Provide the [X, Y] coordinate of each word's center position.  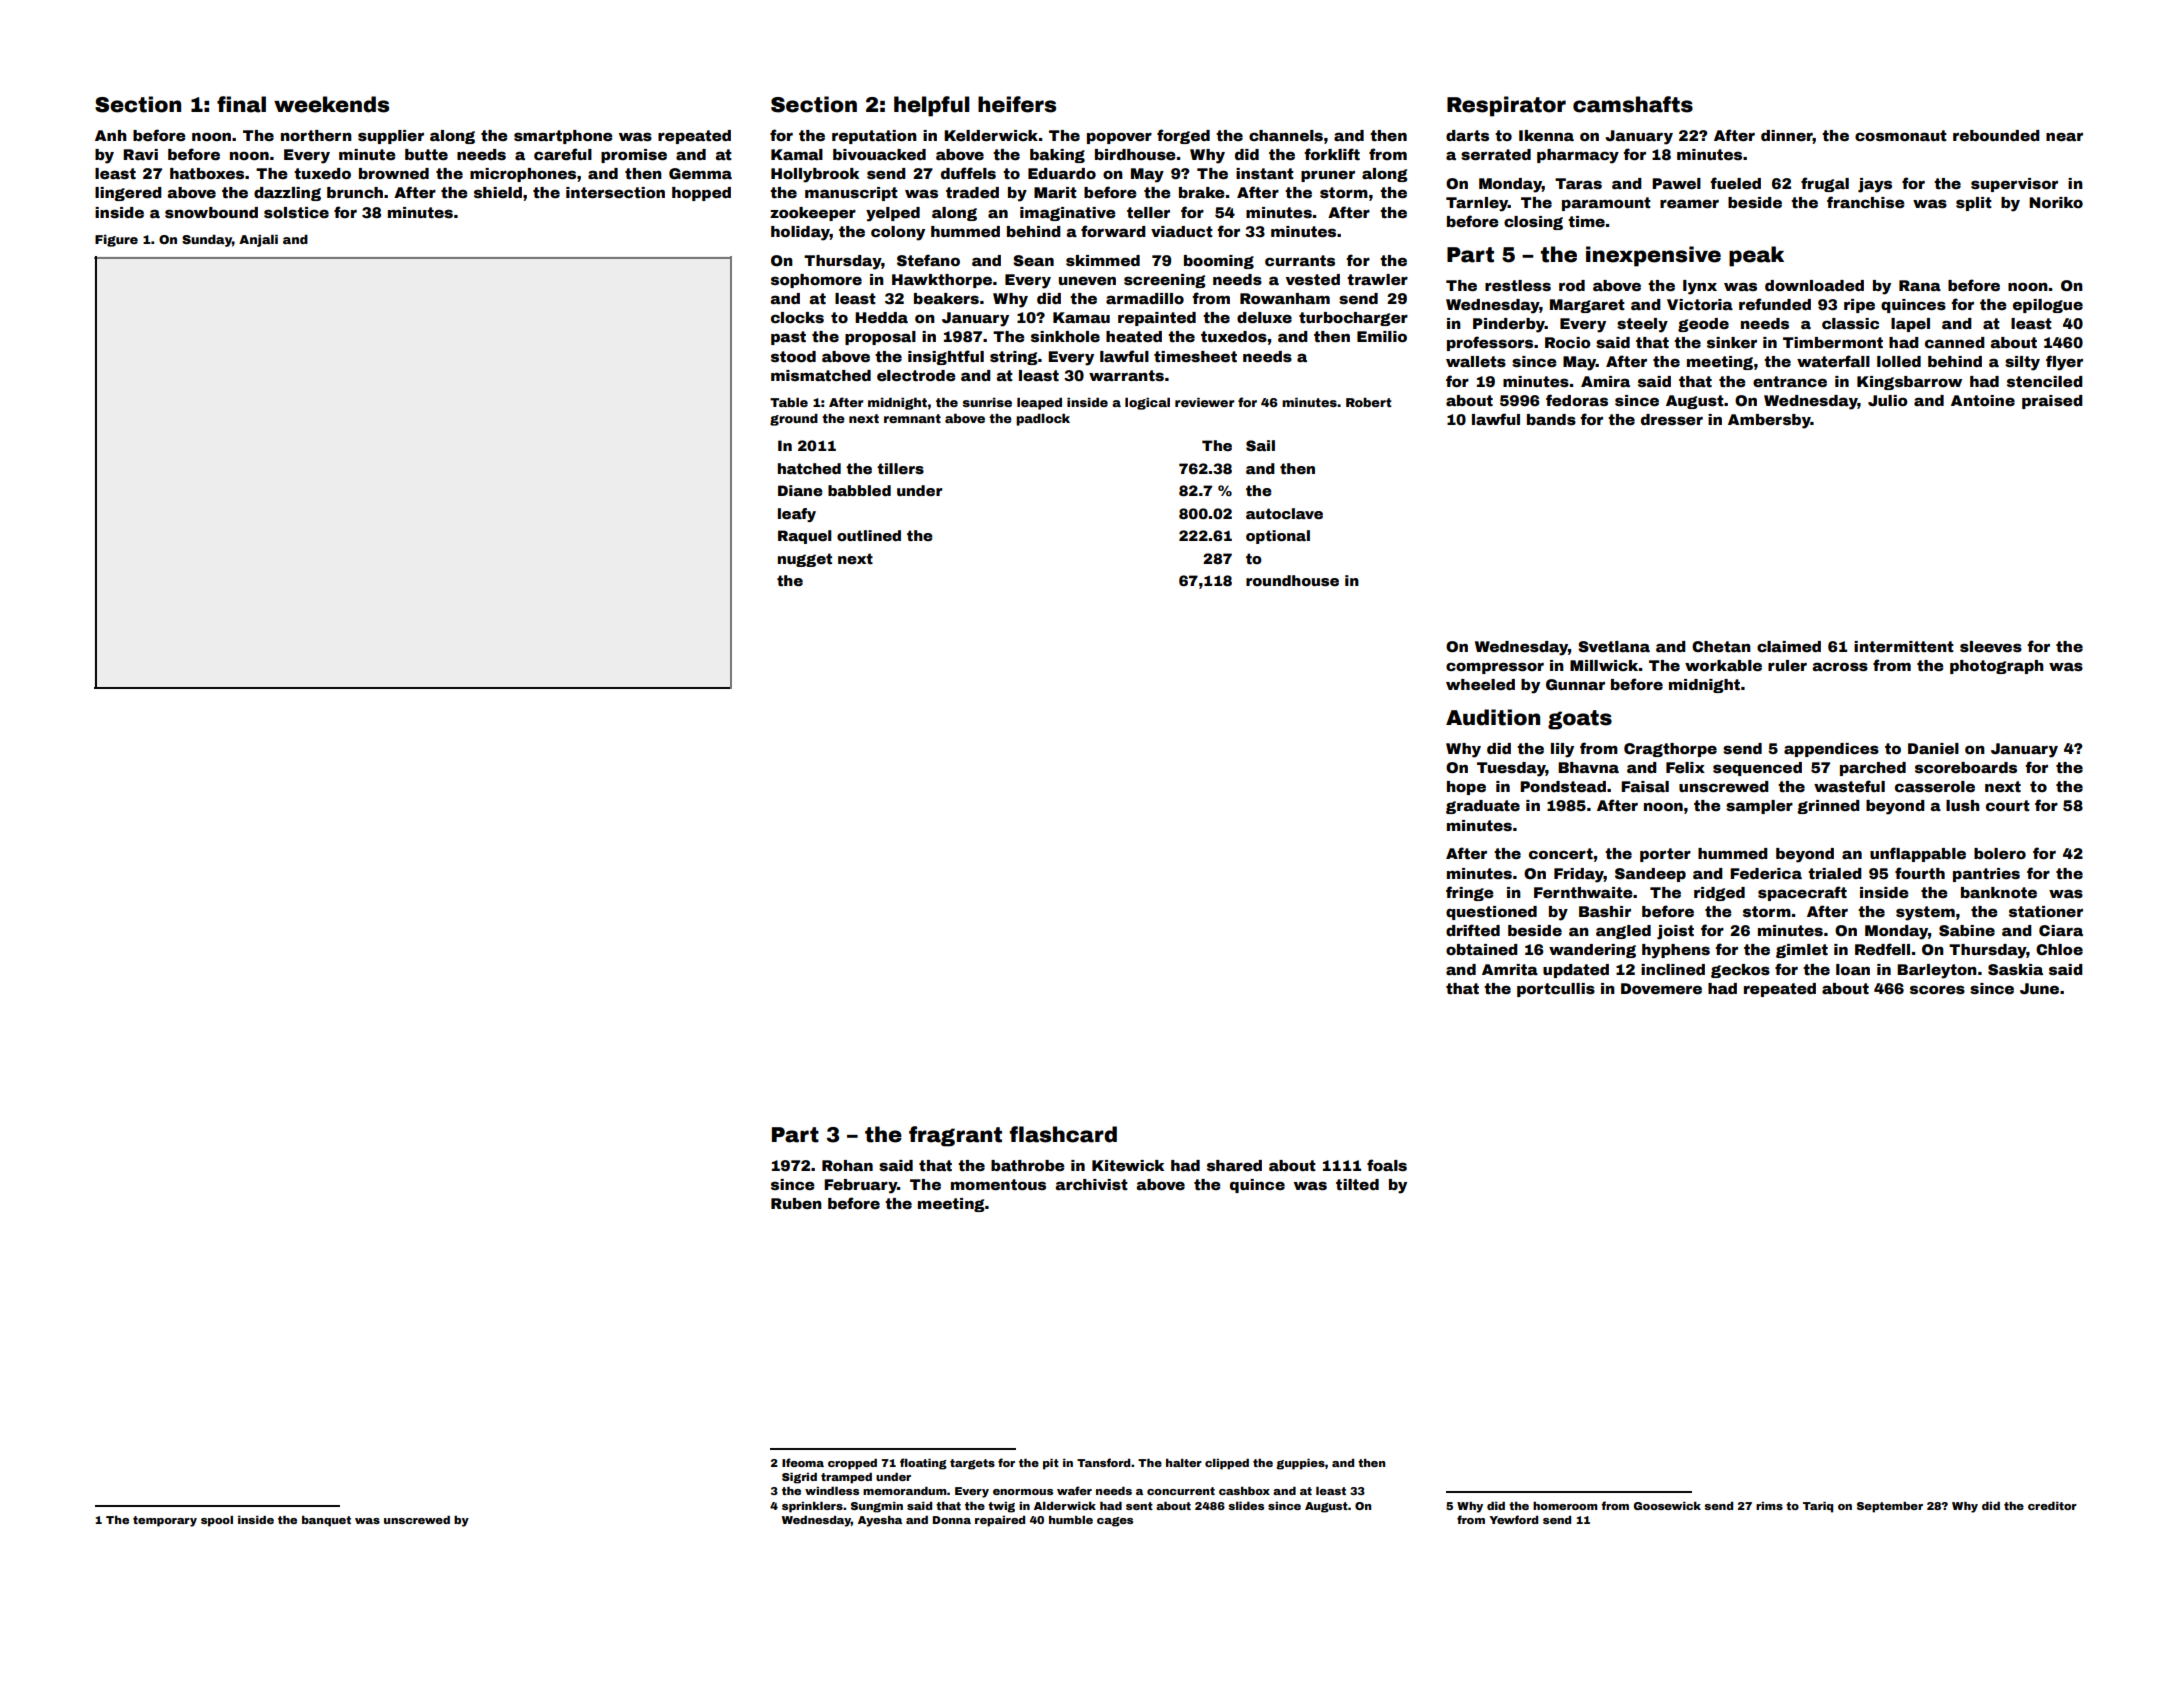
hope [1466, 788]
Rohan [847, 1165]
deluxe [1264, 317]
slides [1246, 1506]
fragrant [955, 1136]
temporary [165, 1521]
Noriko [2056, 202]
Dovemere [1661, 988]
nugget [805, 560]
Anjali [258, 241]
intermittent [1904, 646]
